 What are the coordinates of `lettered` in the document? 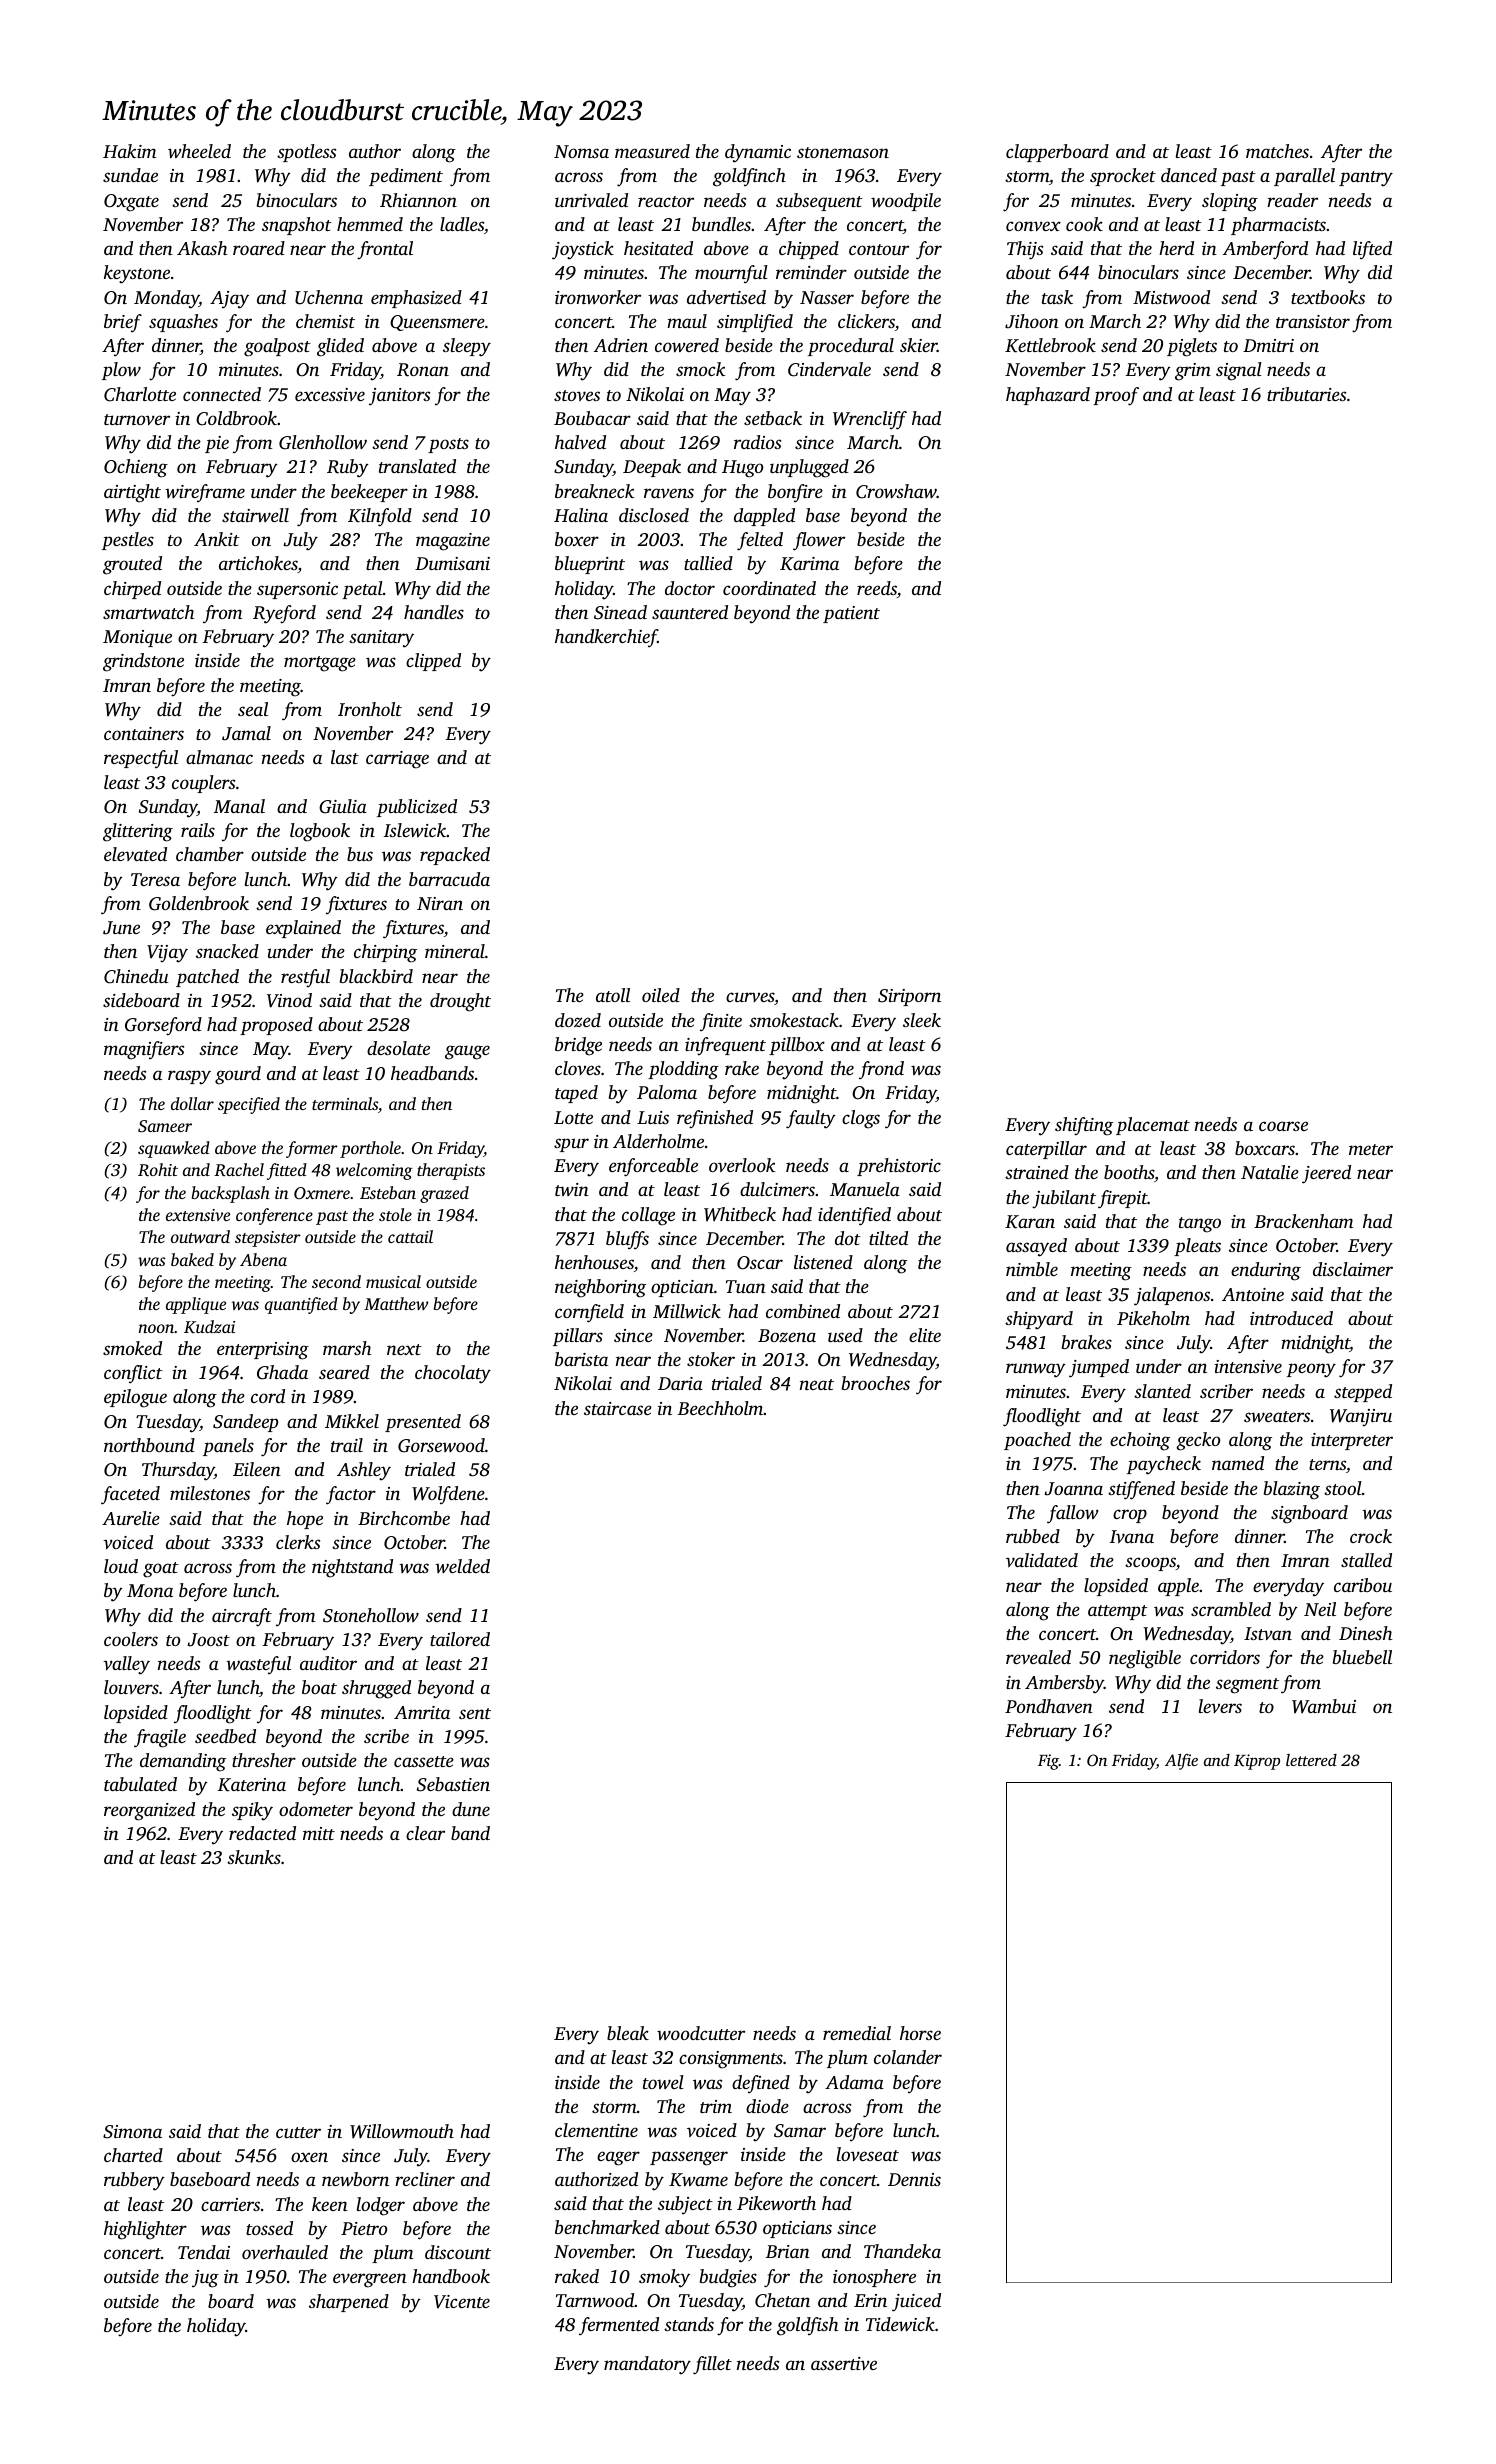 It's located at (1311, 1760).
